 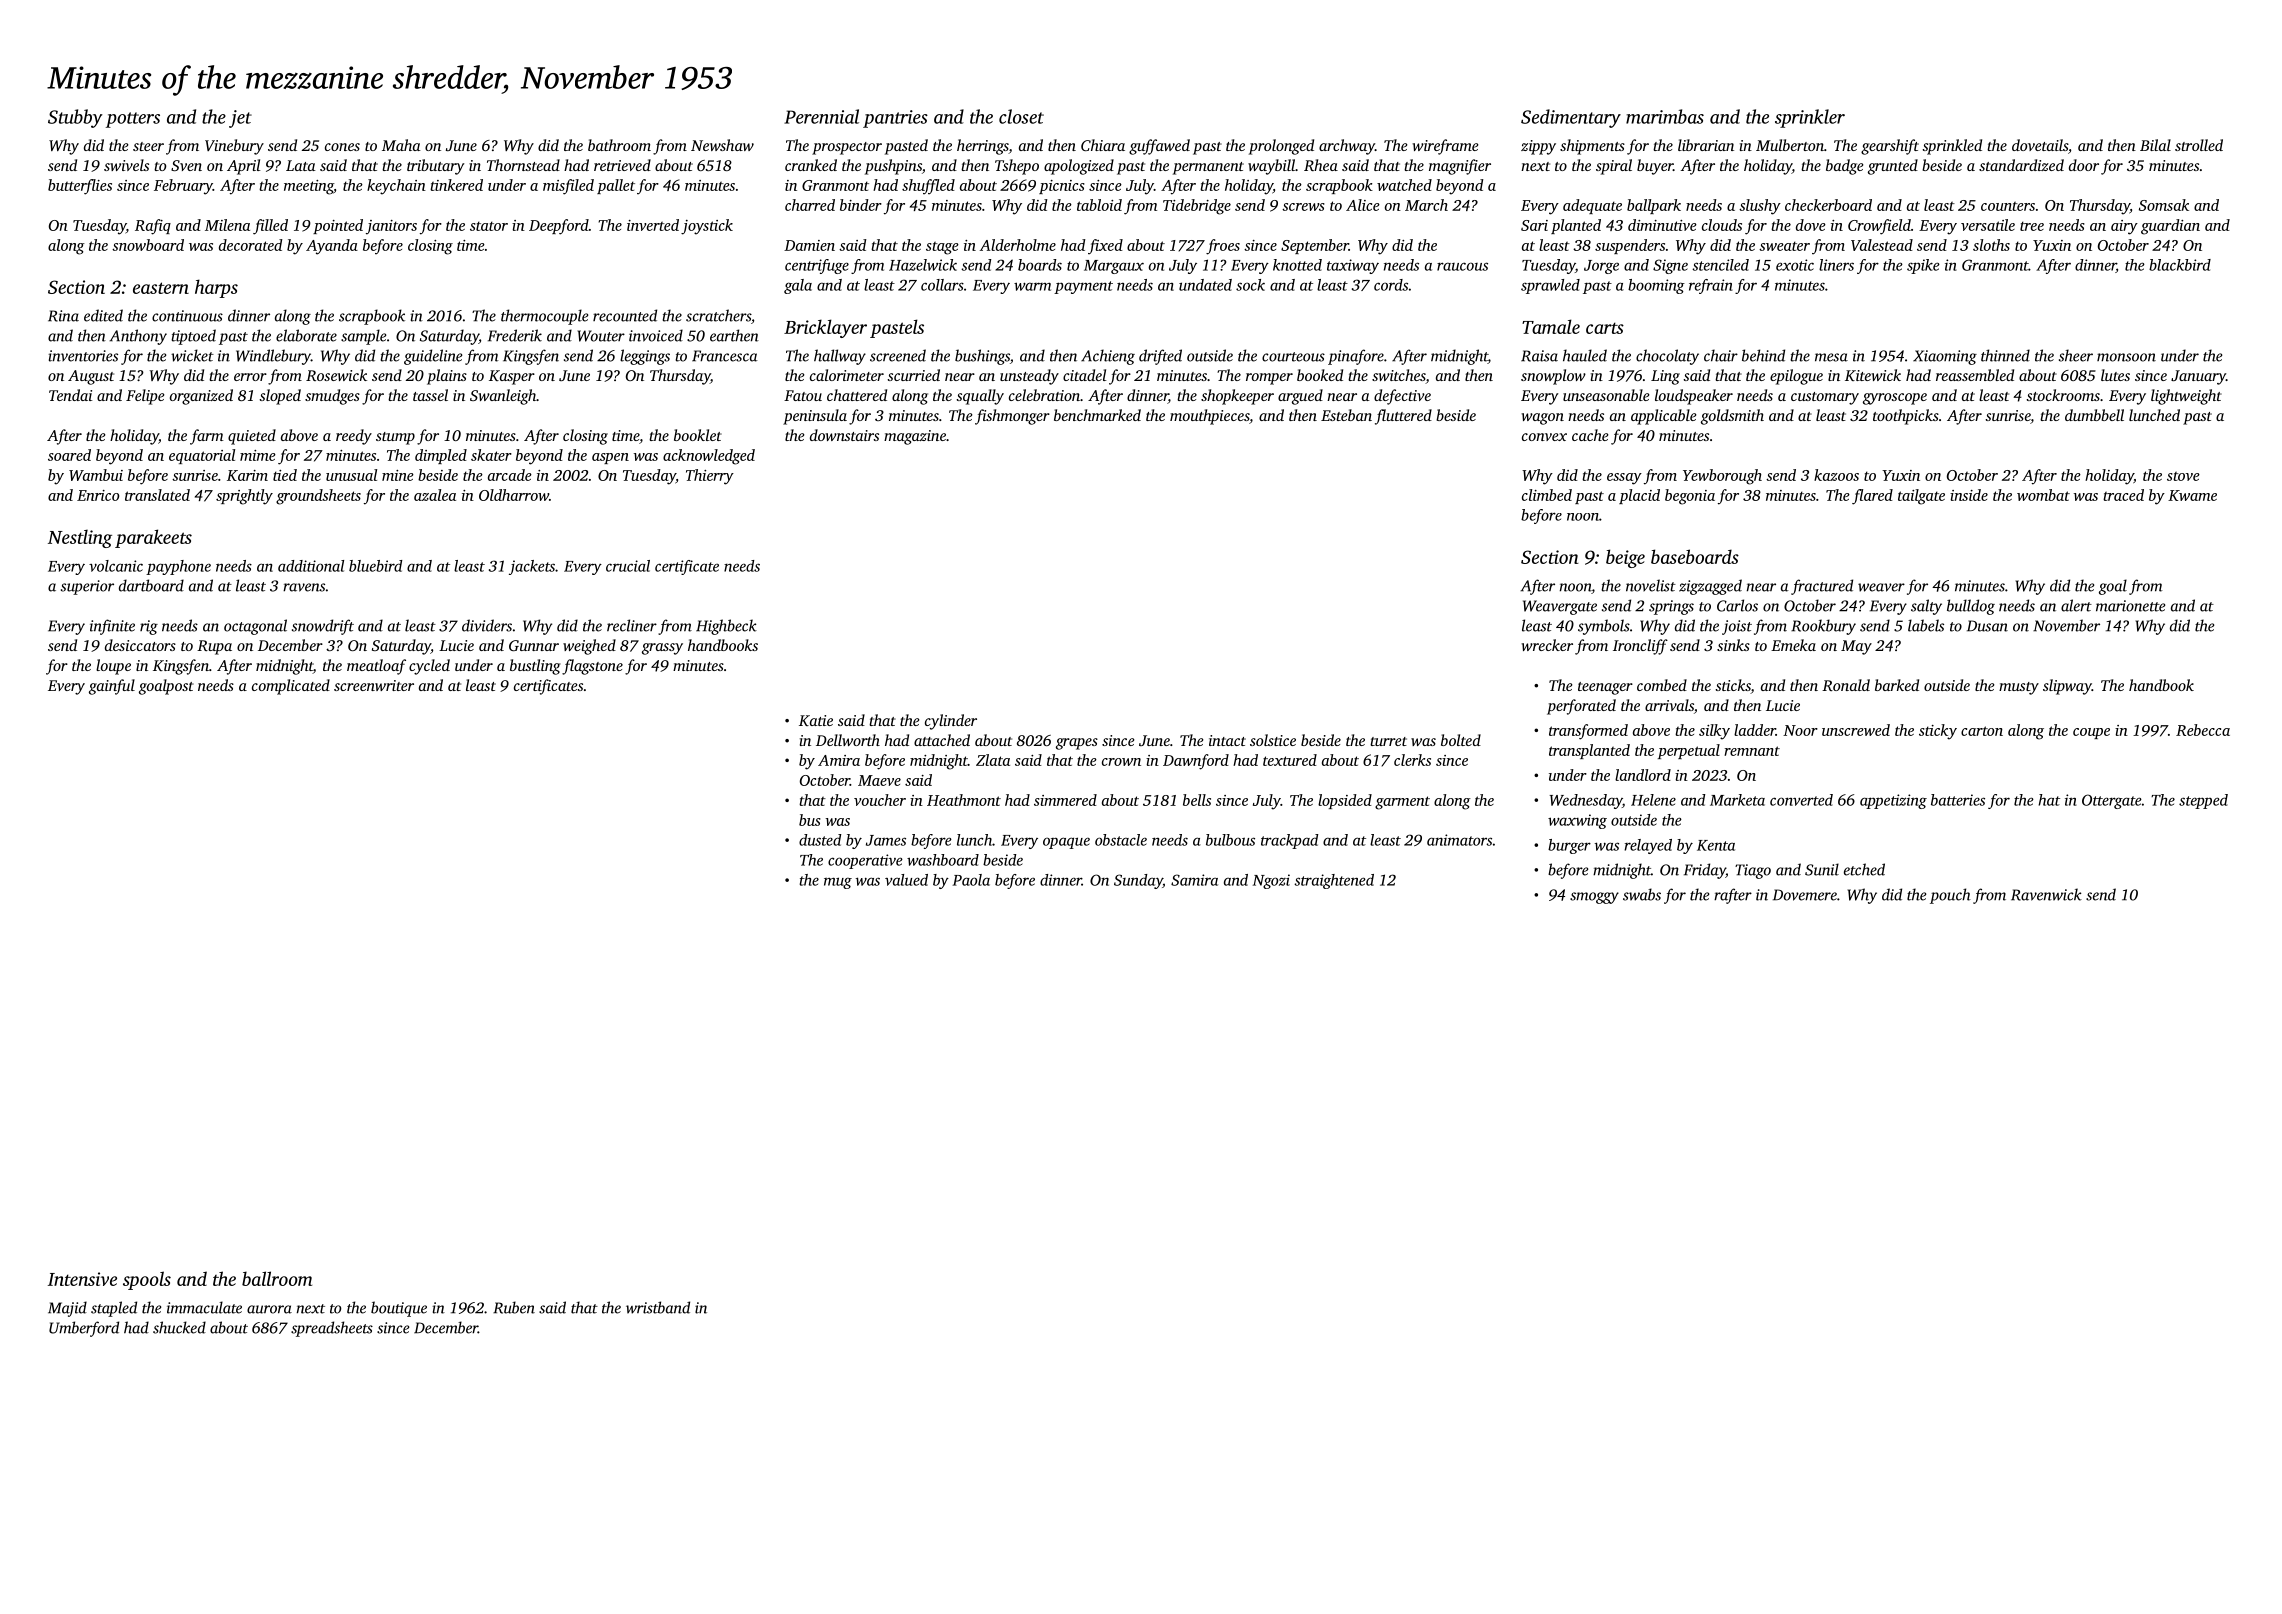 I want to click on opaque, so click(x=1066, y=843).
